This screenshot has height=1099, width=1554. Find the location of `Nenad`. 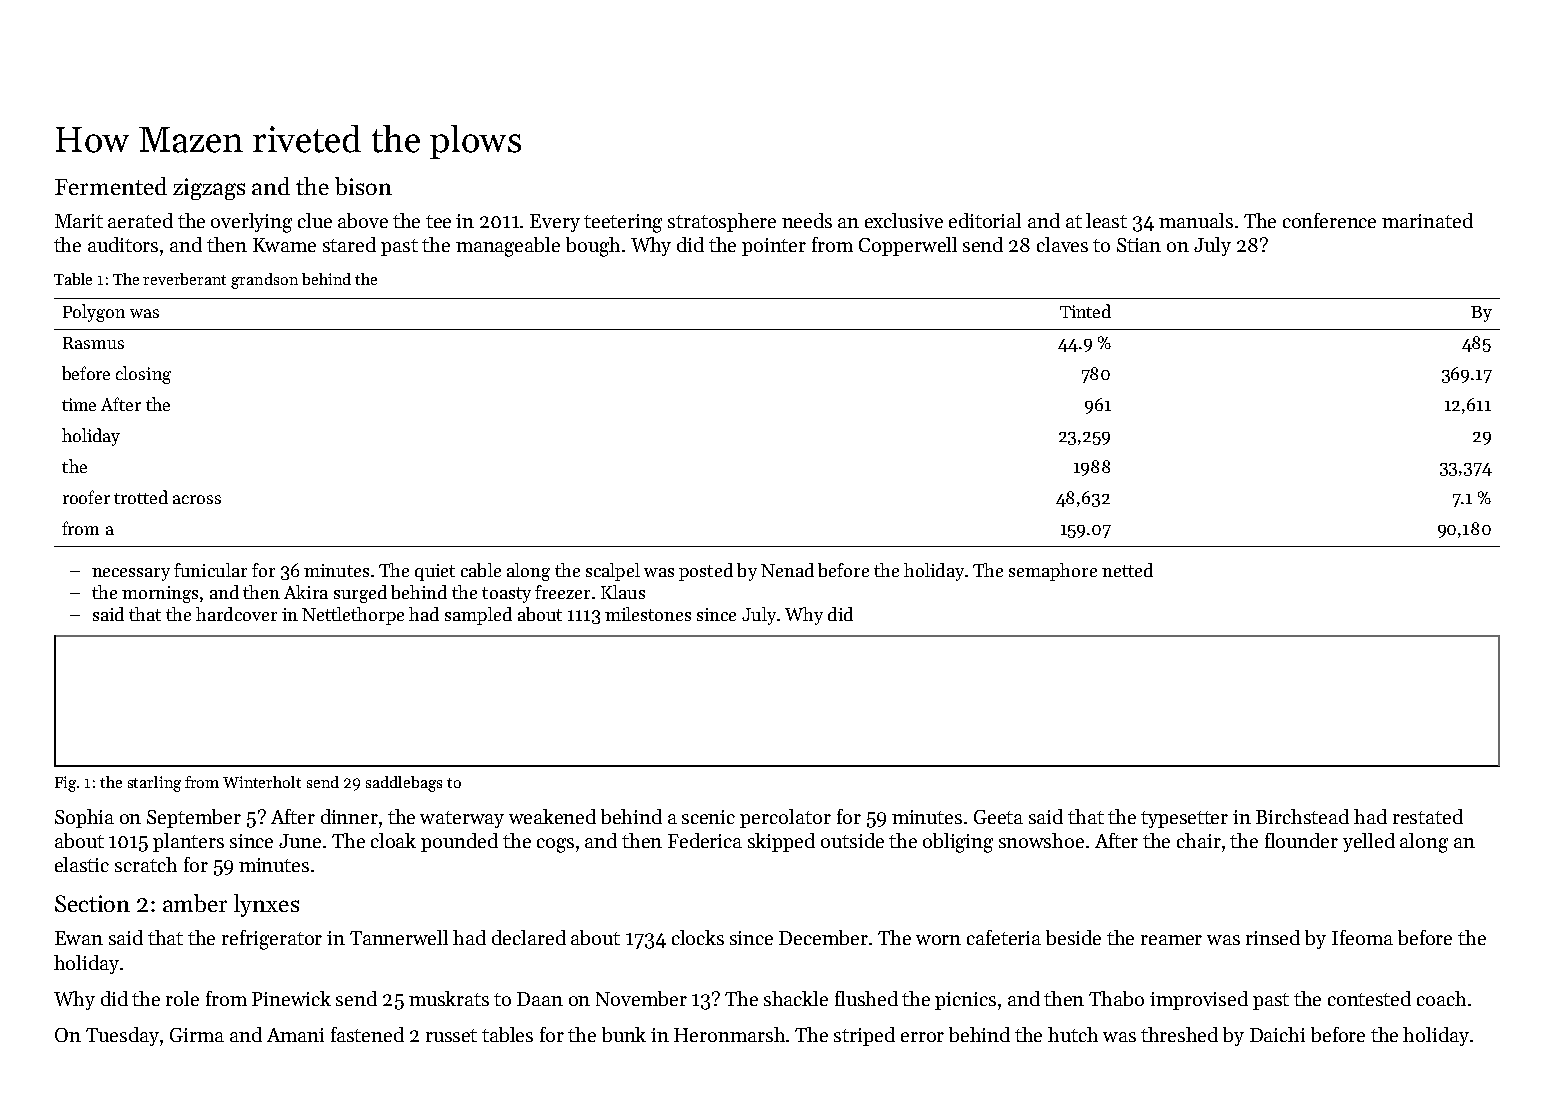

Nenad is located at coordinates (787, 570).
